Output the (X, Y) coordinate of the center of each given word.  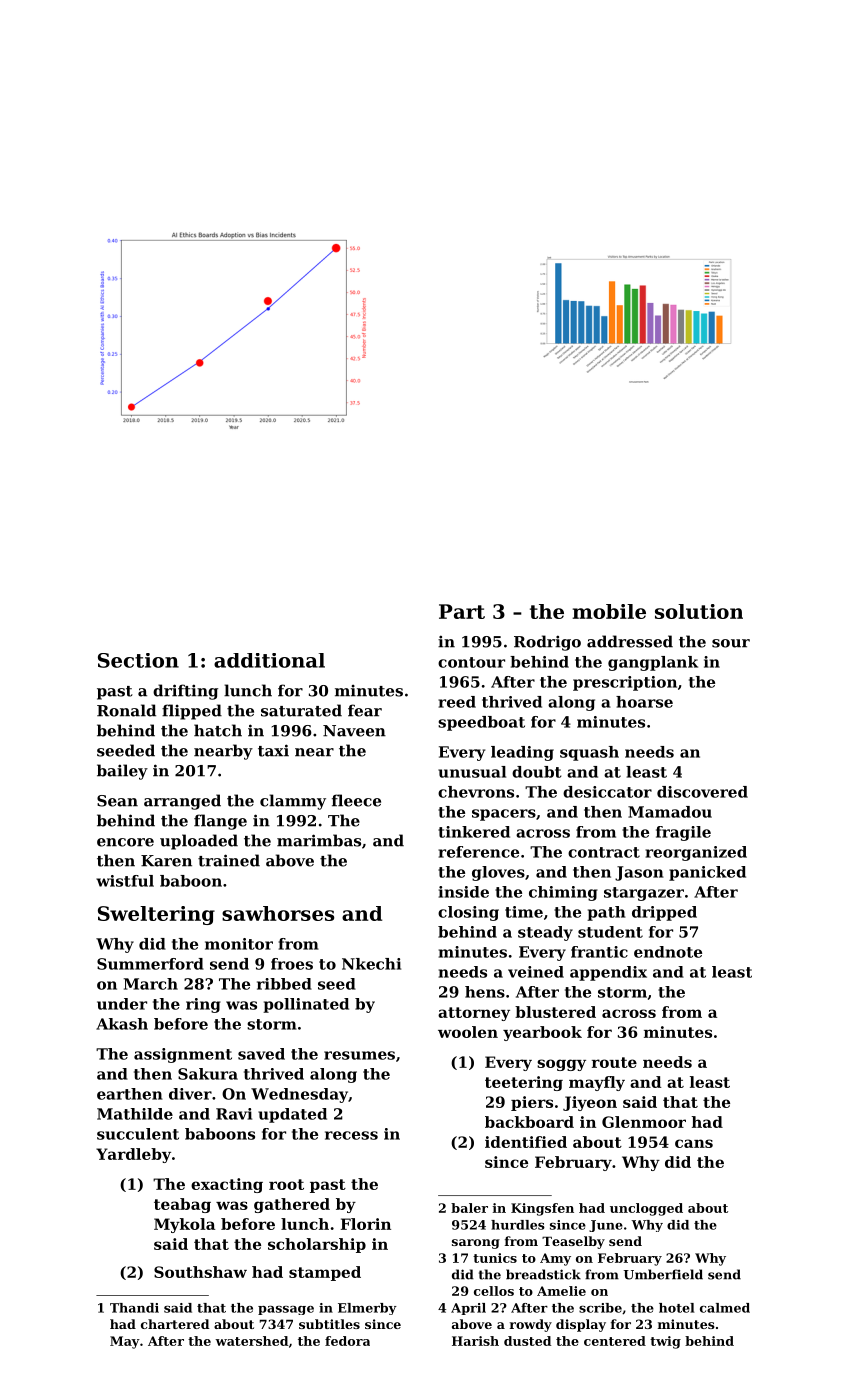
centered (615, 1341)
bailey (122, 772)
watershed (251, 1341)
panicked (707, 873)
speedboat (481, 723)
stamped (325, 1273)
